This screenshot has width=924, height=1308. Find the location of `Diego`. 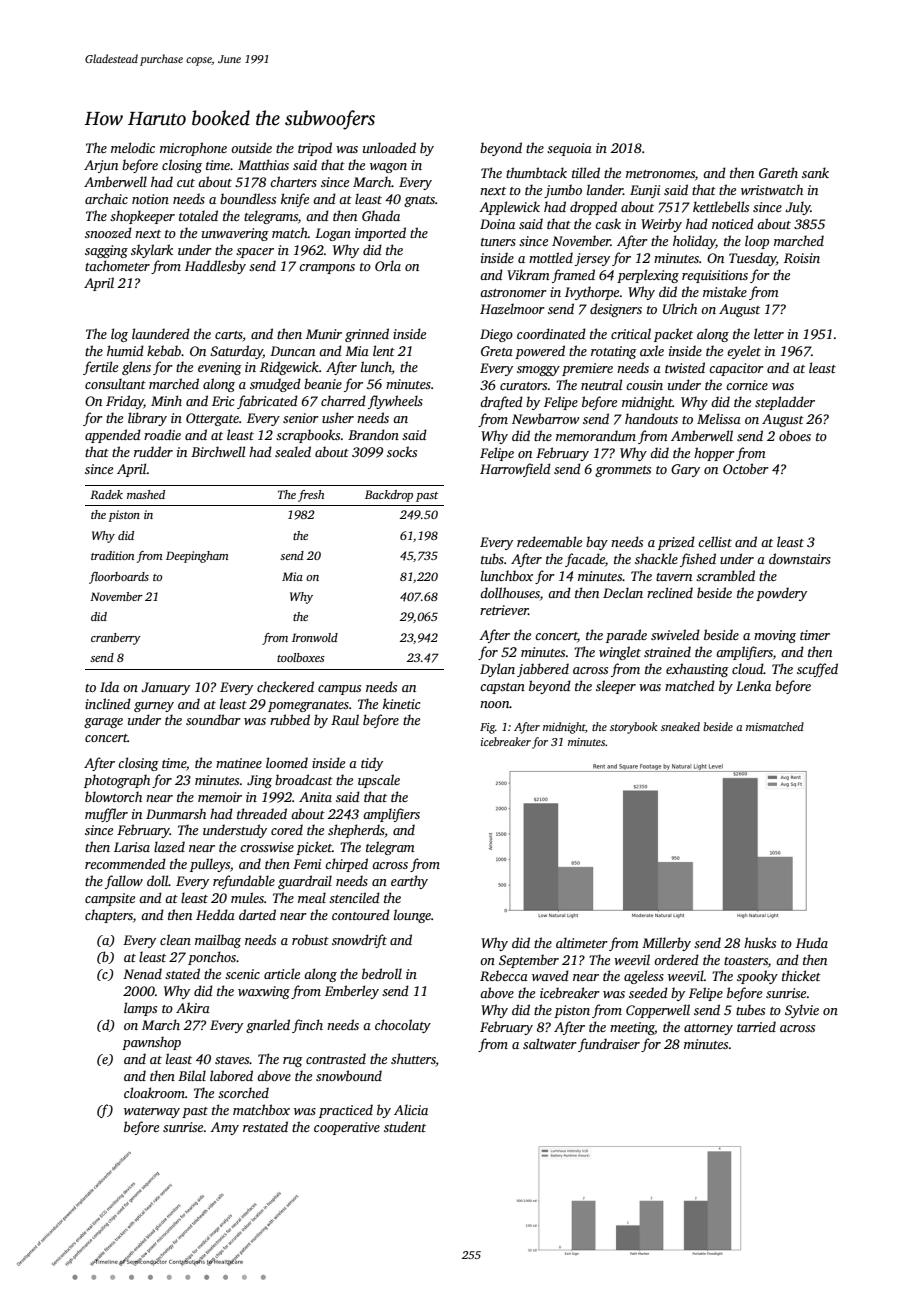

Diego is located at coordinates (496, 335).
